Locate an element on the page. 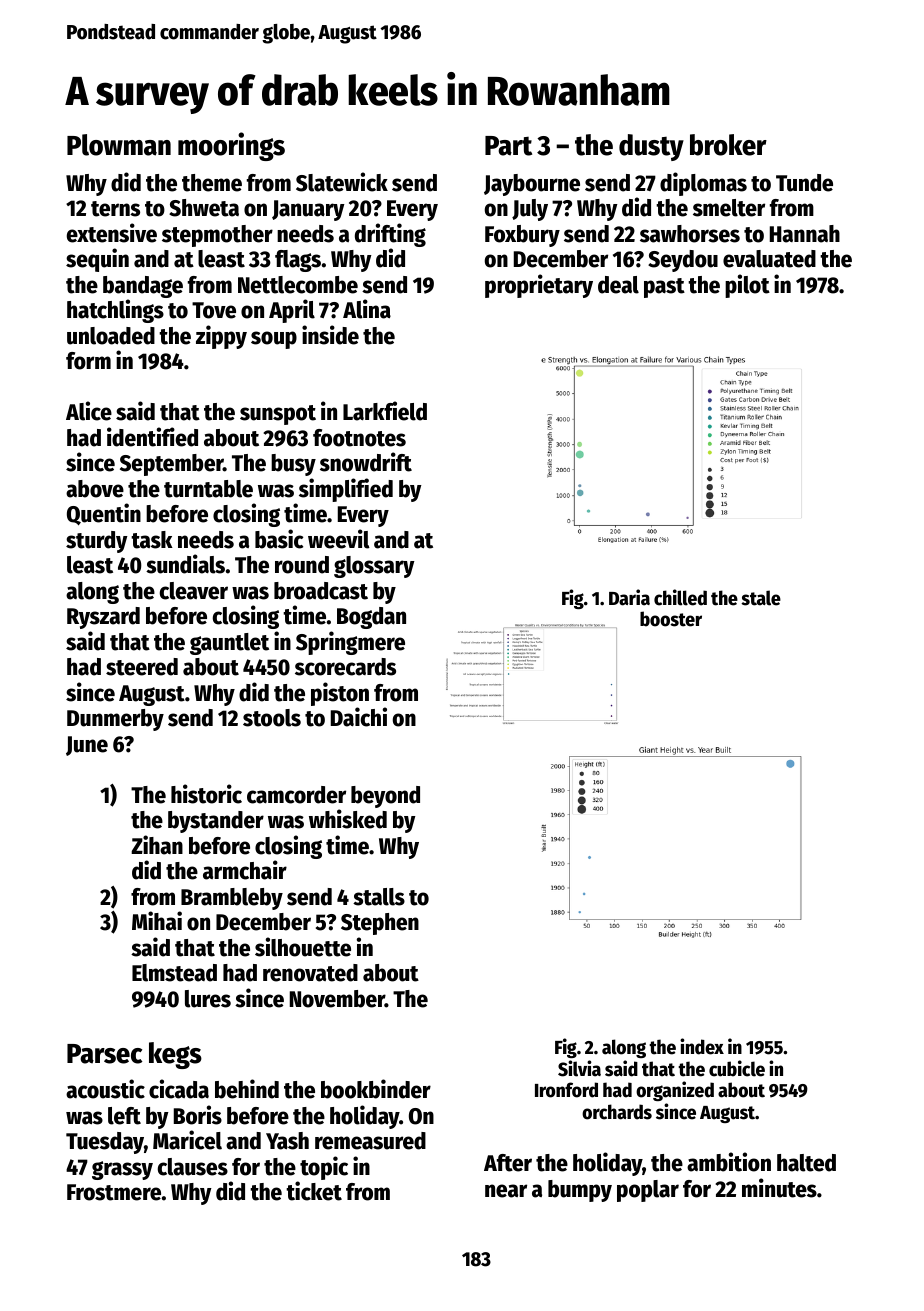  chilled is located at coordinates (680, 597).
